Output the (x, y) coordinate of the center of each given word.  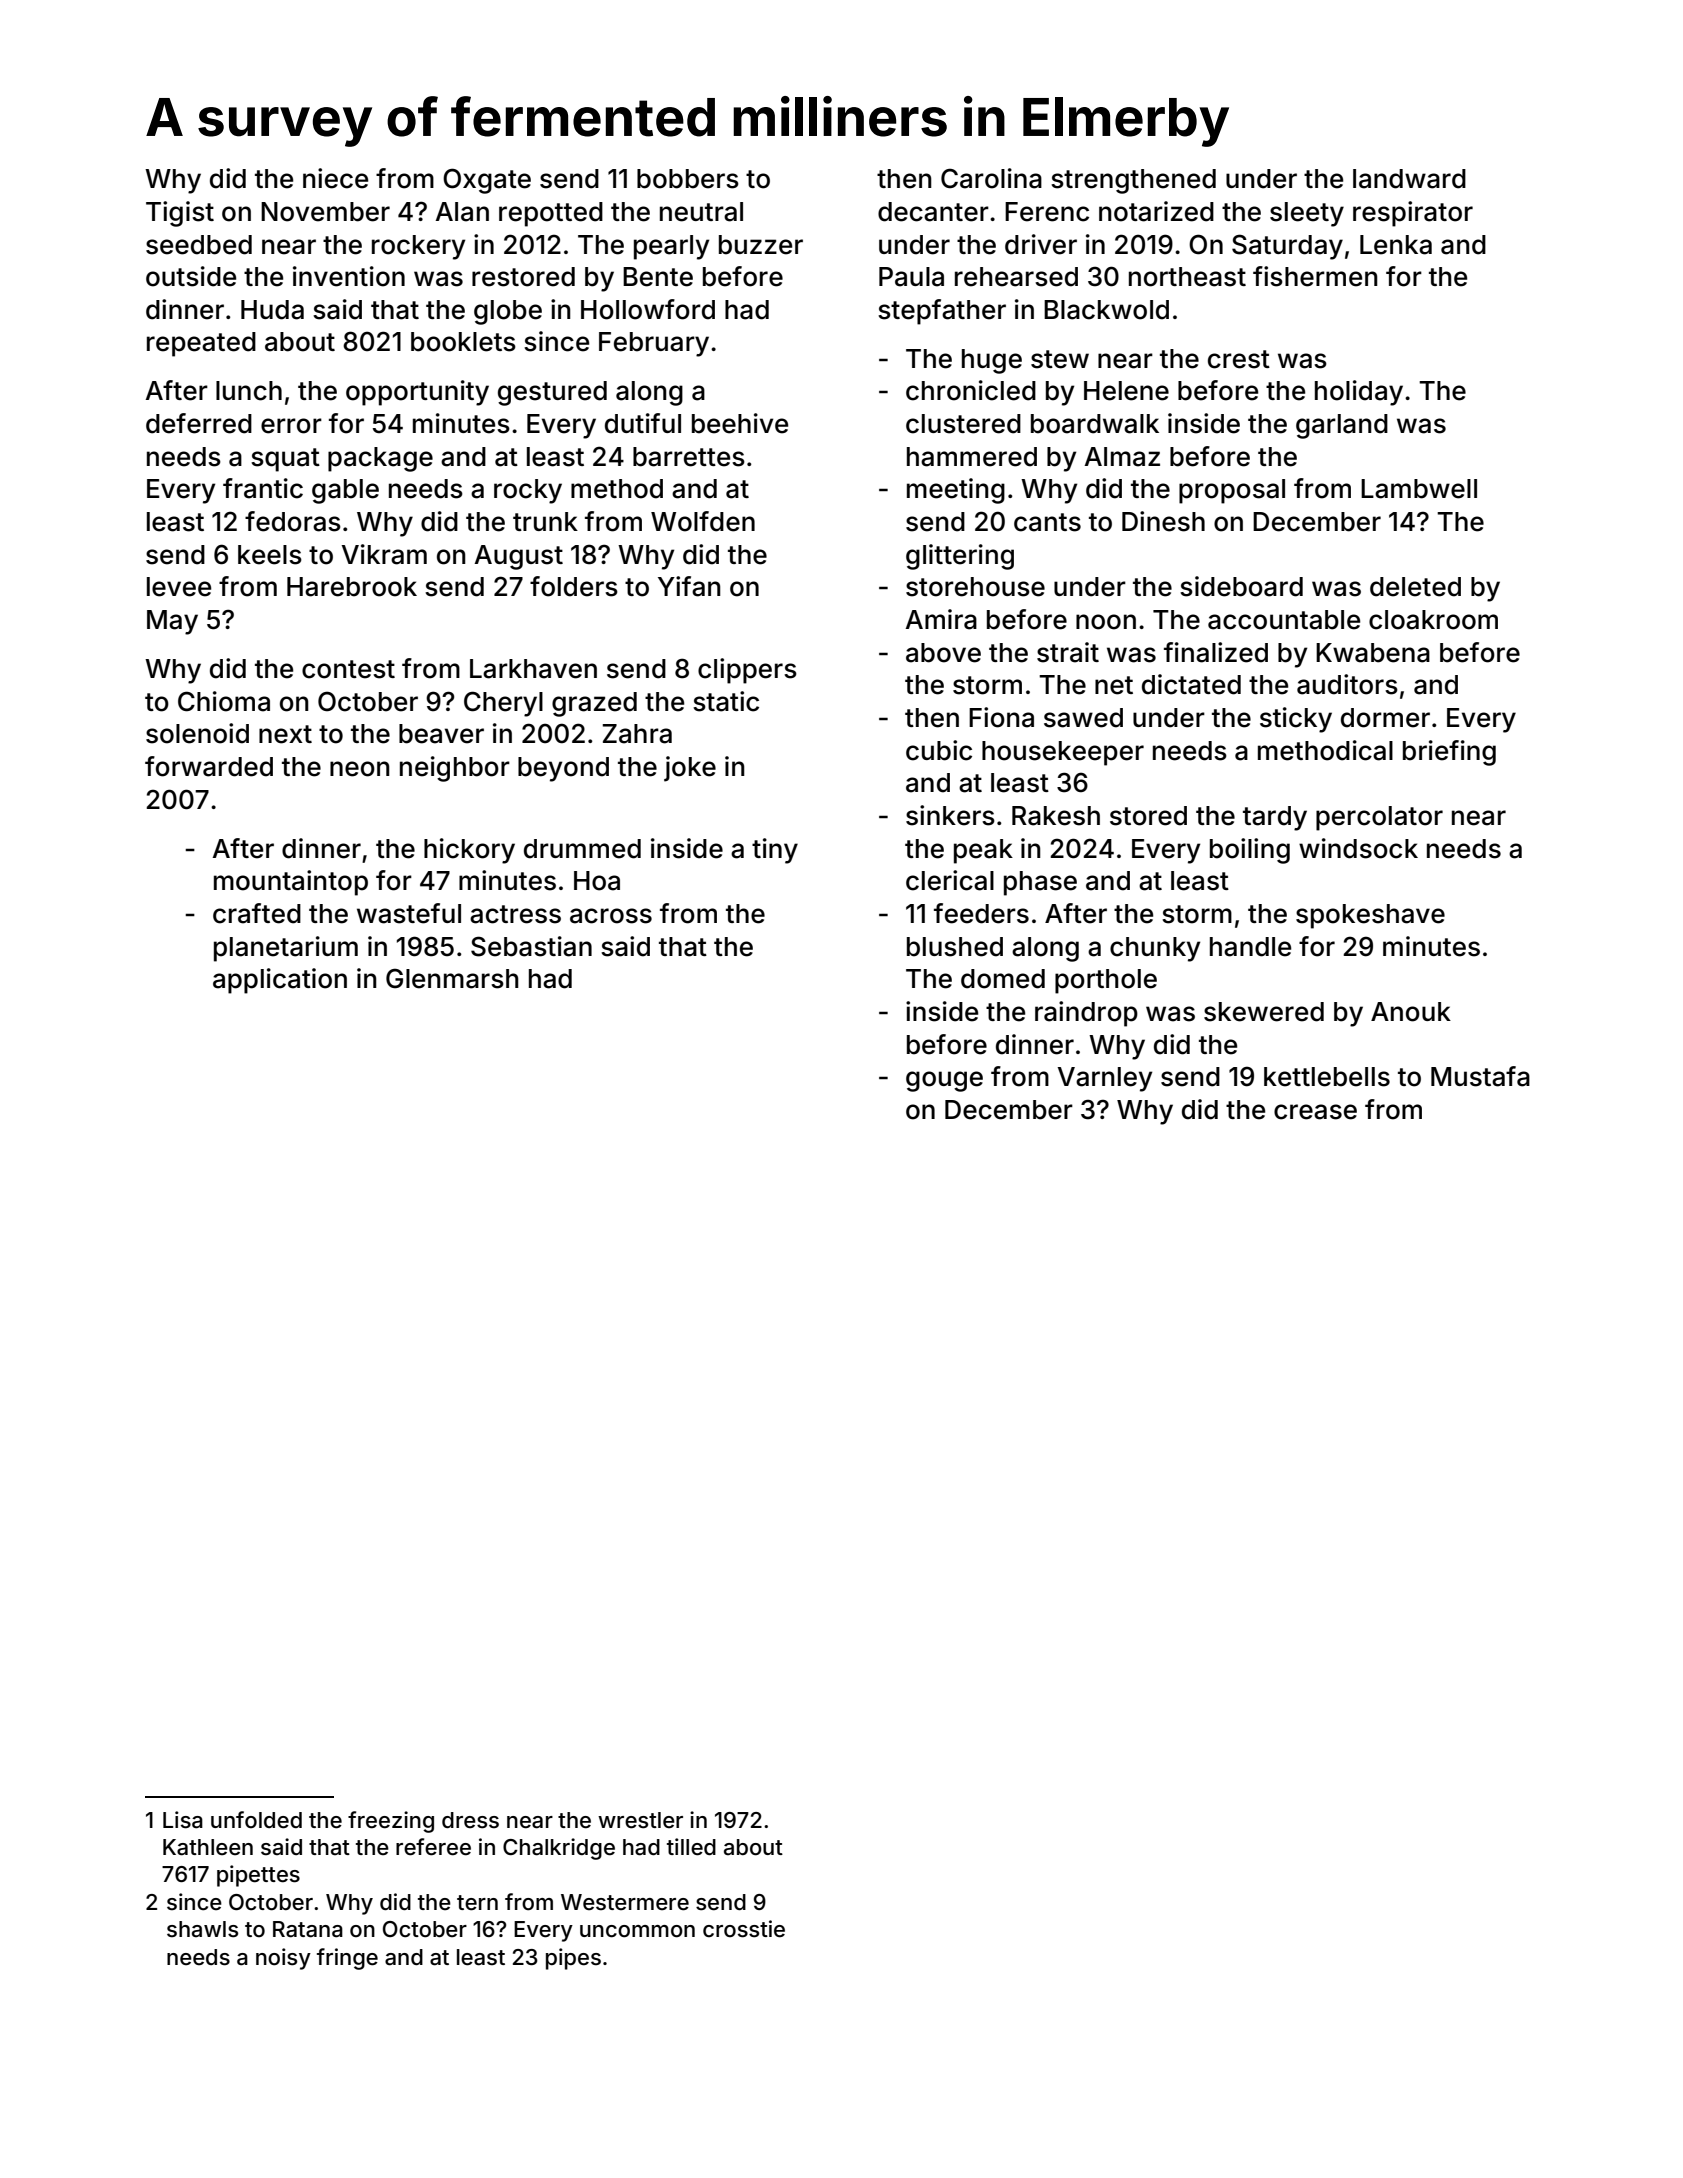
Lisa (183, 1820)
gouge (944, 1081)
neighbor (455, 769)
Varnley (1104, 1079)
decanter (933, 212)
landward (1409, 179)
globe (508, 312)
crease (1315, 1112)
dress (470, 1820)
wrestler (640, 1820)
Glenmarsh (452, 978)
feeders (981, 913)
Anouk (1411, 1012)
